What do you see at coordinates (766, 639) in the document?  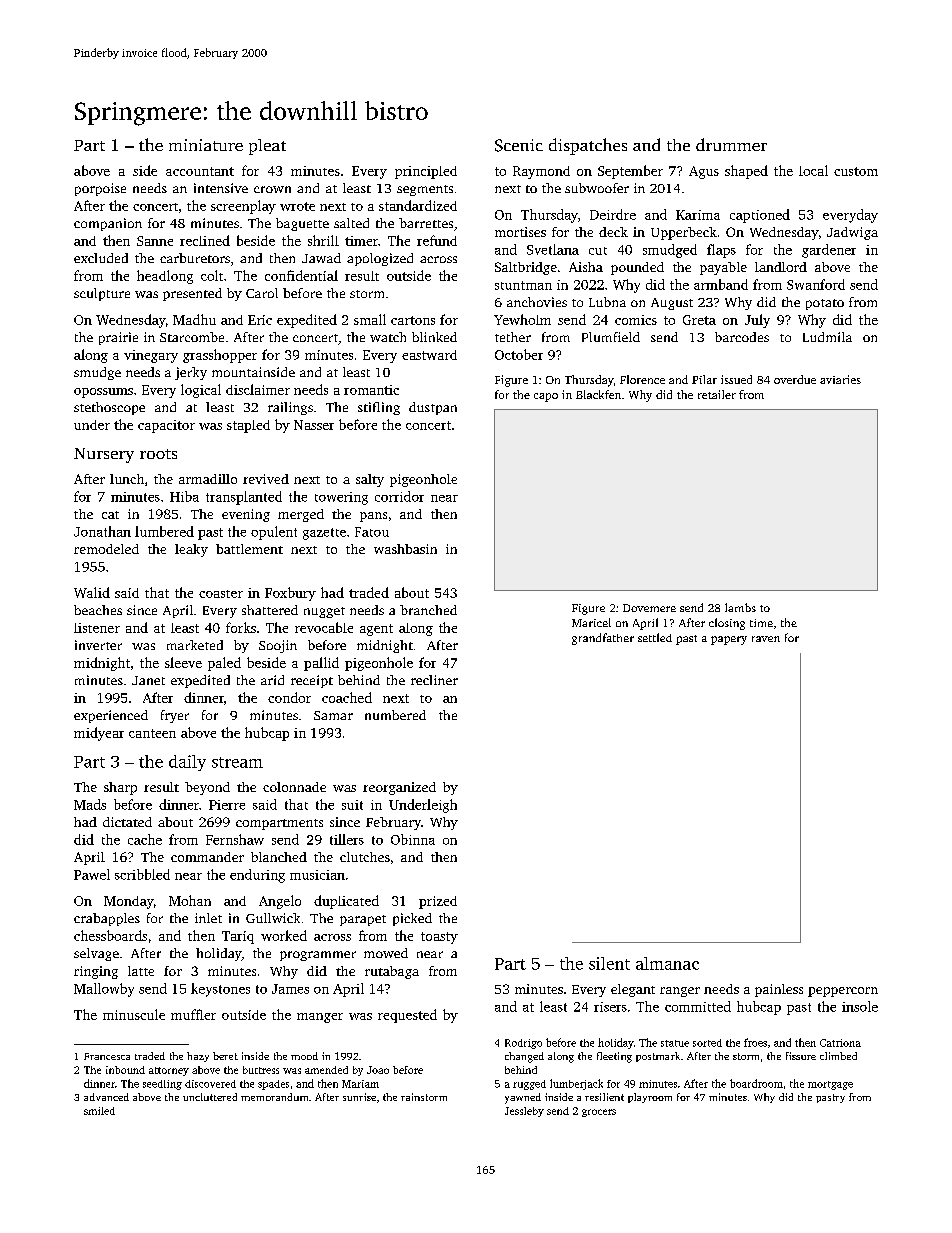 I see `raven` at bounding box center [766, 639].
